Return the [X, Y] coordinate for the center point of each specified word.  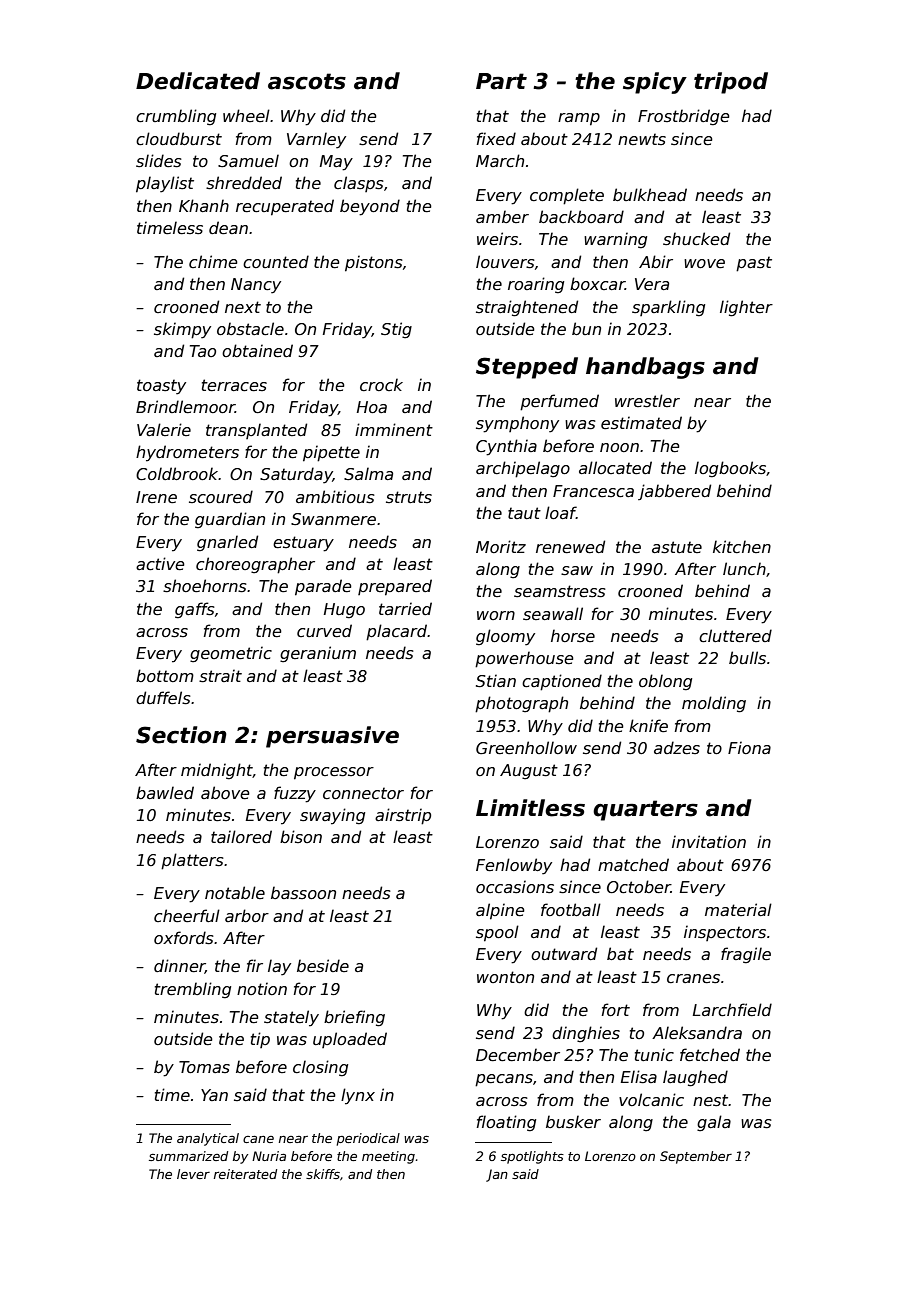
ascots [307, 81]
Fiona [749, 747]
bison [301, 836]
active [160, 564]
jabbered [674, 492]
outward [564, 953]
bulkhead [650, 195]
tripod [731, 83]
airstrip [403, 816]
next [243, 307]
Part [501, 81]
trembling [193, 990]
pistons [374, 263]
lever [193, 1174]
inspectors [725, 933]
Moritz [501, 546]
